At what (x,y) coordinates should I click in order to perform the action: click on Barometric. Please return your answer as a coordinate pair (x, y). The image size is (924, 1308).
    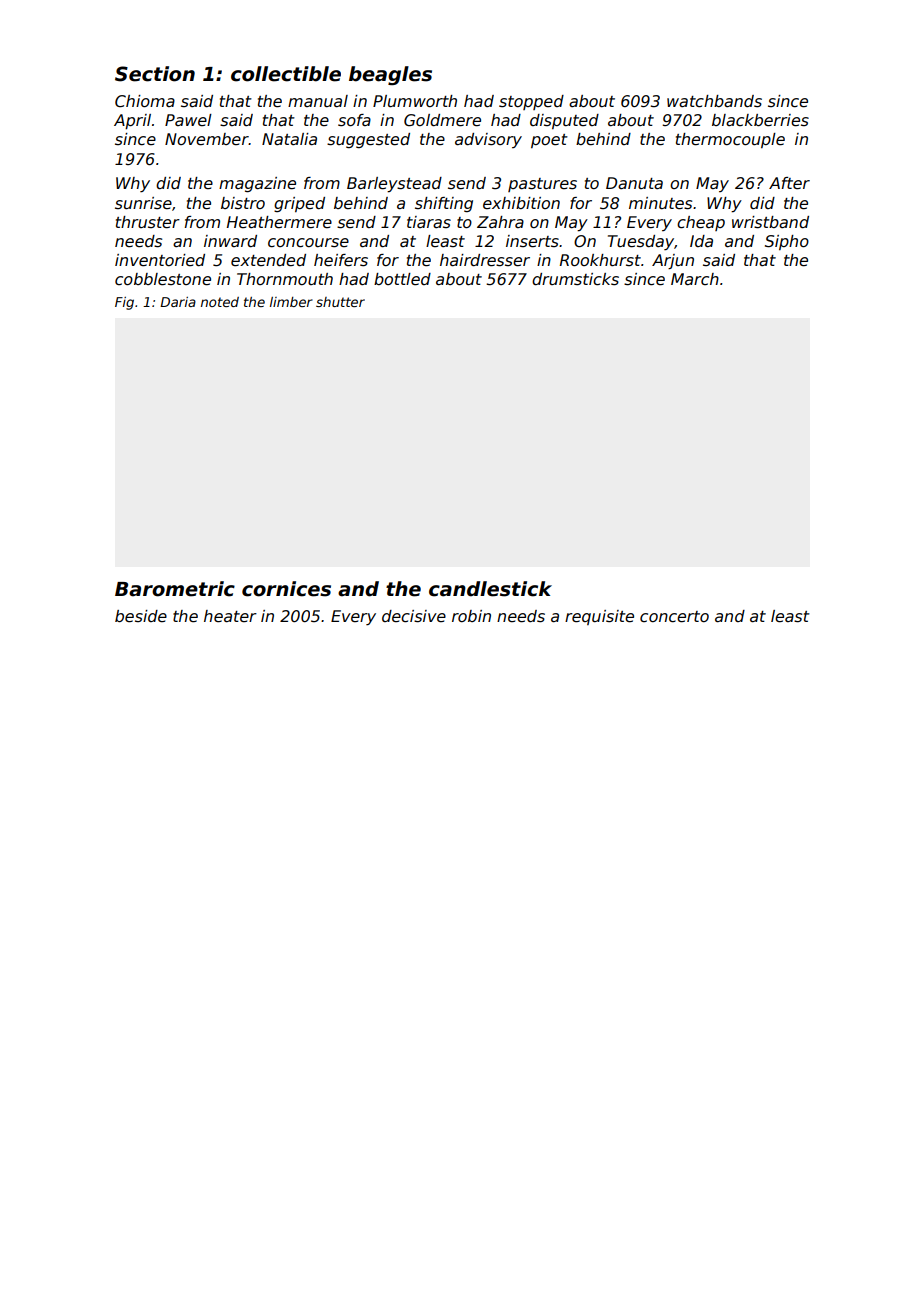
    Looking at the image, I should click on (175, 589).
